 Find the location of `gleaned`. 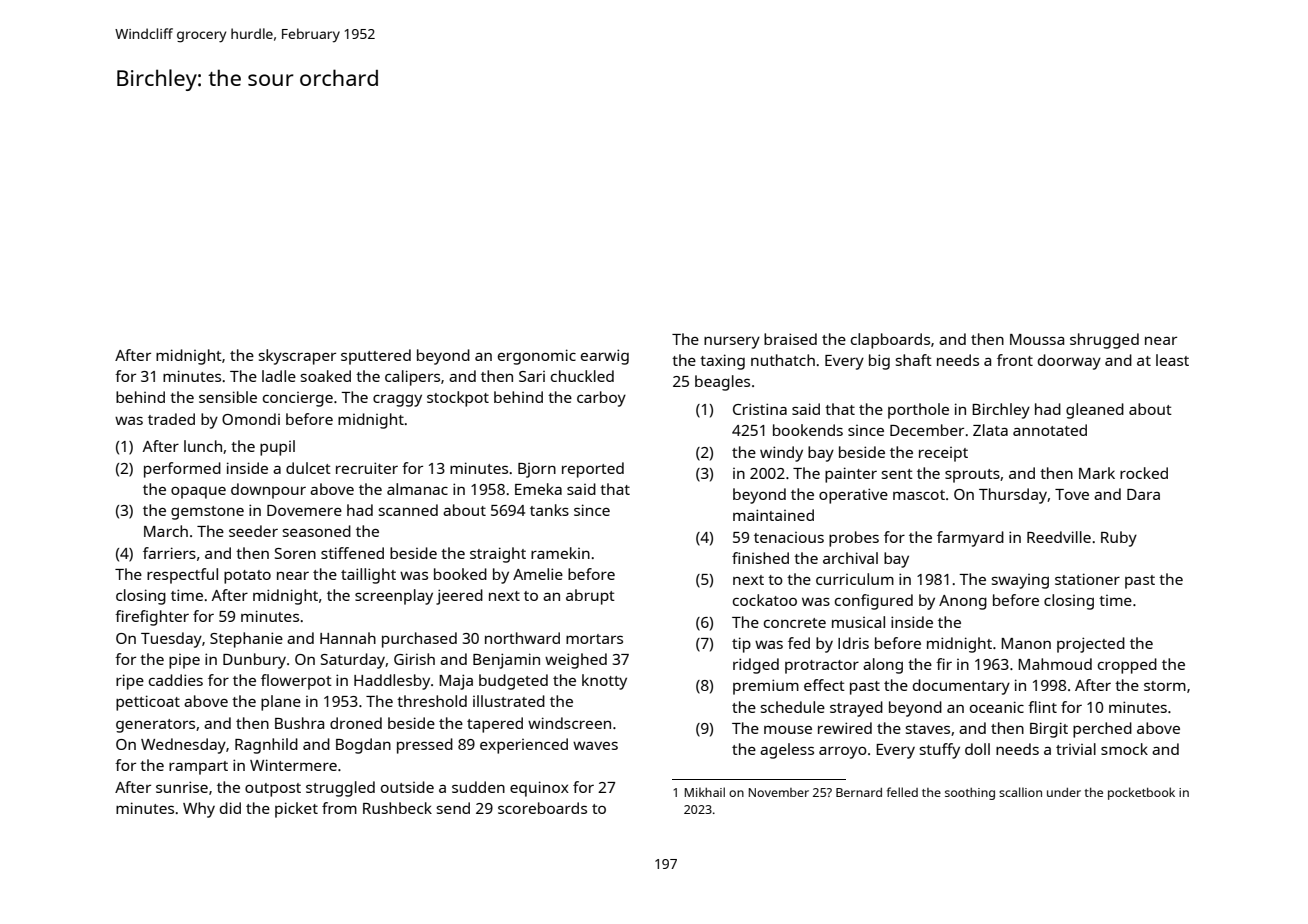

gleaned is located at coordinates (1095, 411).
